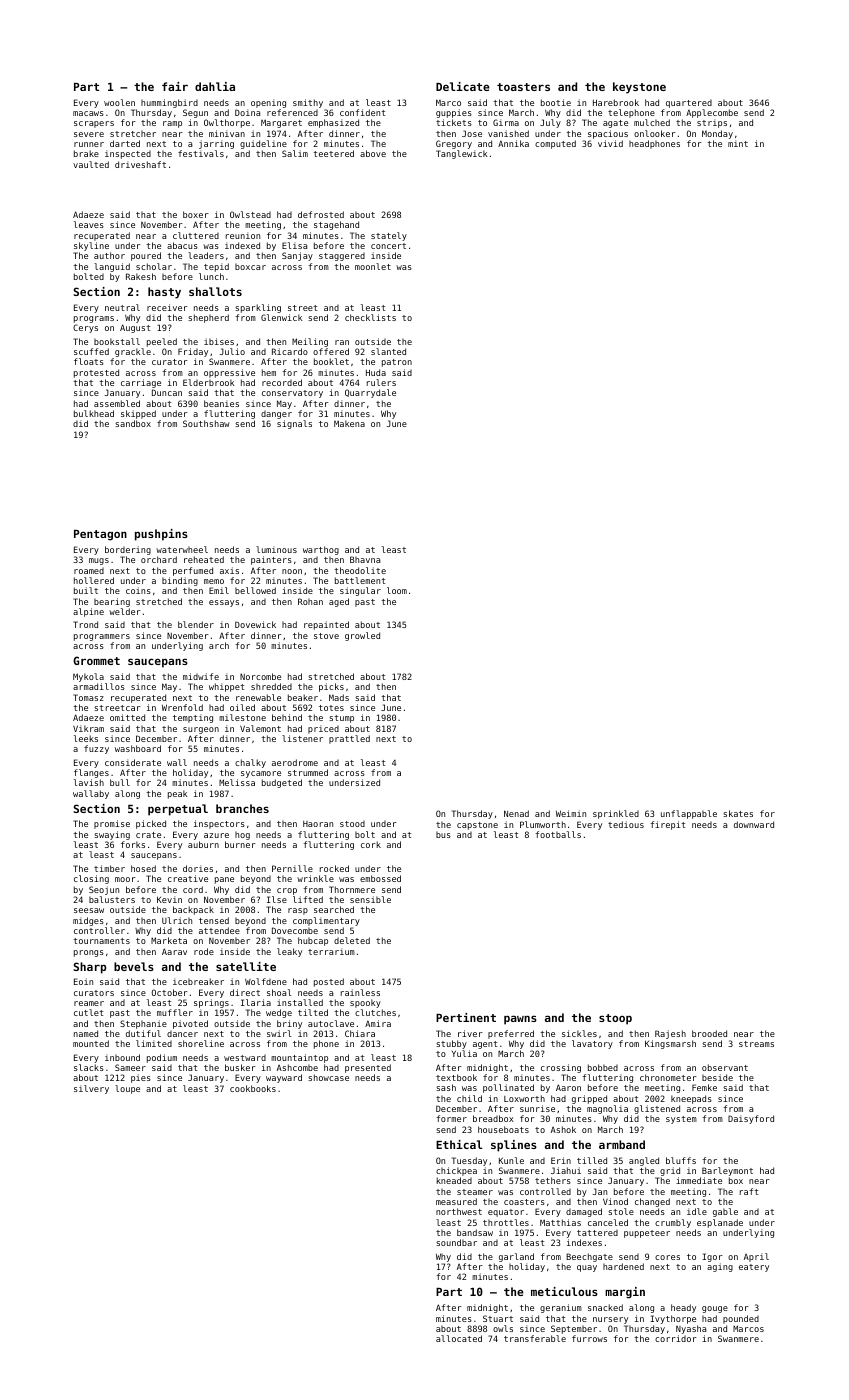 Image resolution: width=849 pixels, height=1400 pixels. Describe the element at coordinates (535, 1338) in the page. I see `transferable` at that location.
